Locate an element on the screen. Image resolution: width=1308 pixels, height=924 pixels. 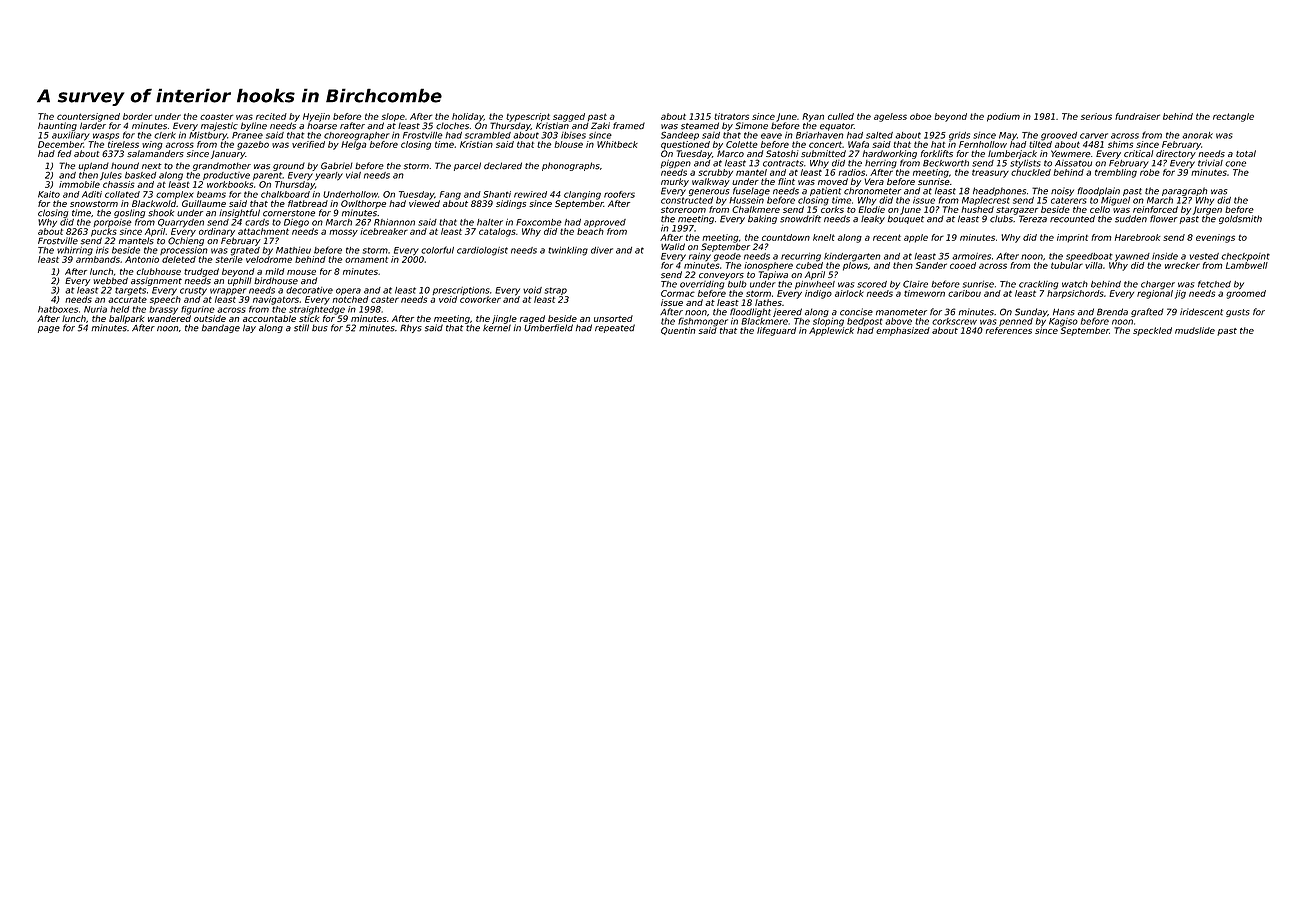
ballpark is located at coordinates (127, 319).
